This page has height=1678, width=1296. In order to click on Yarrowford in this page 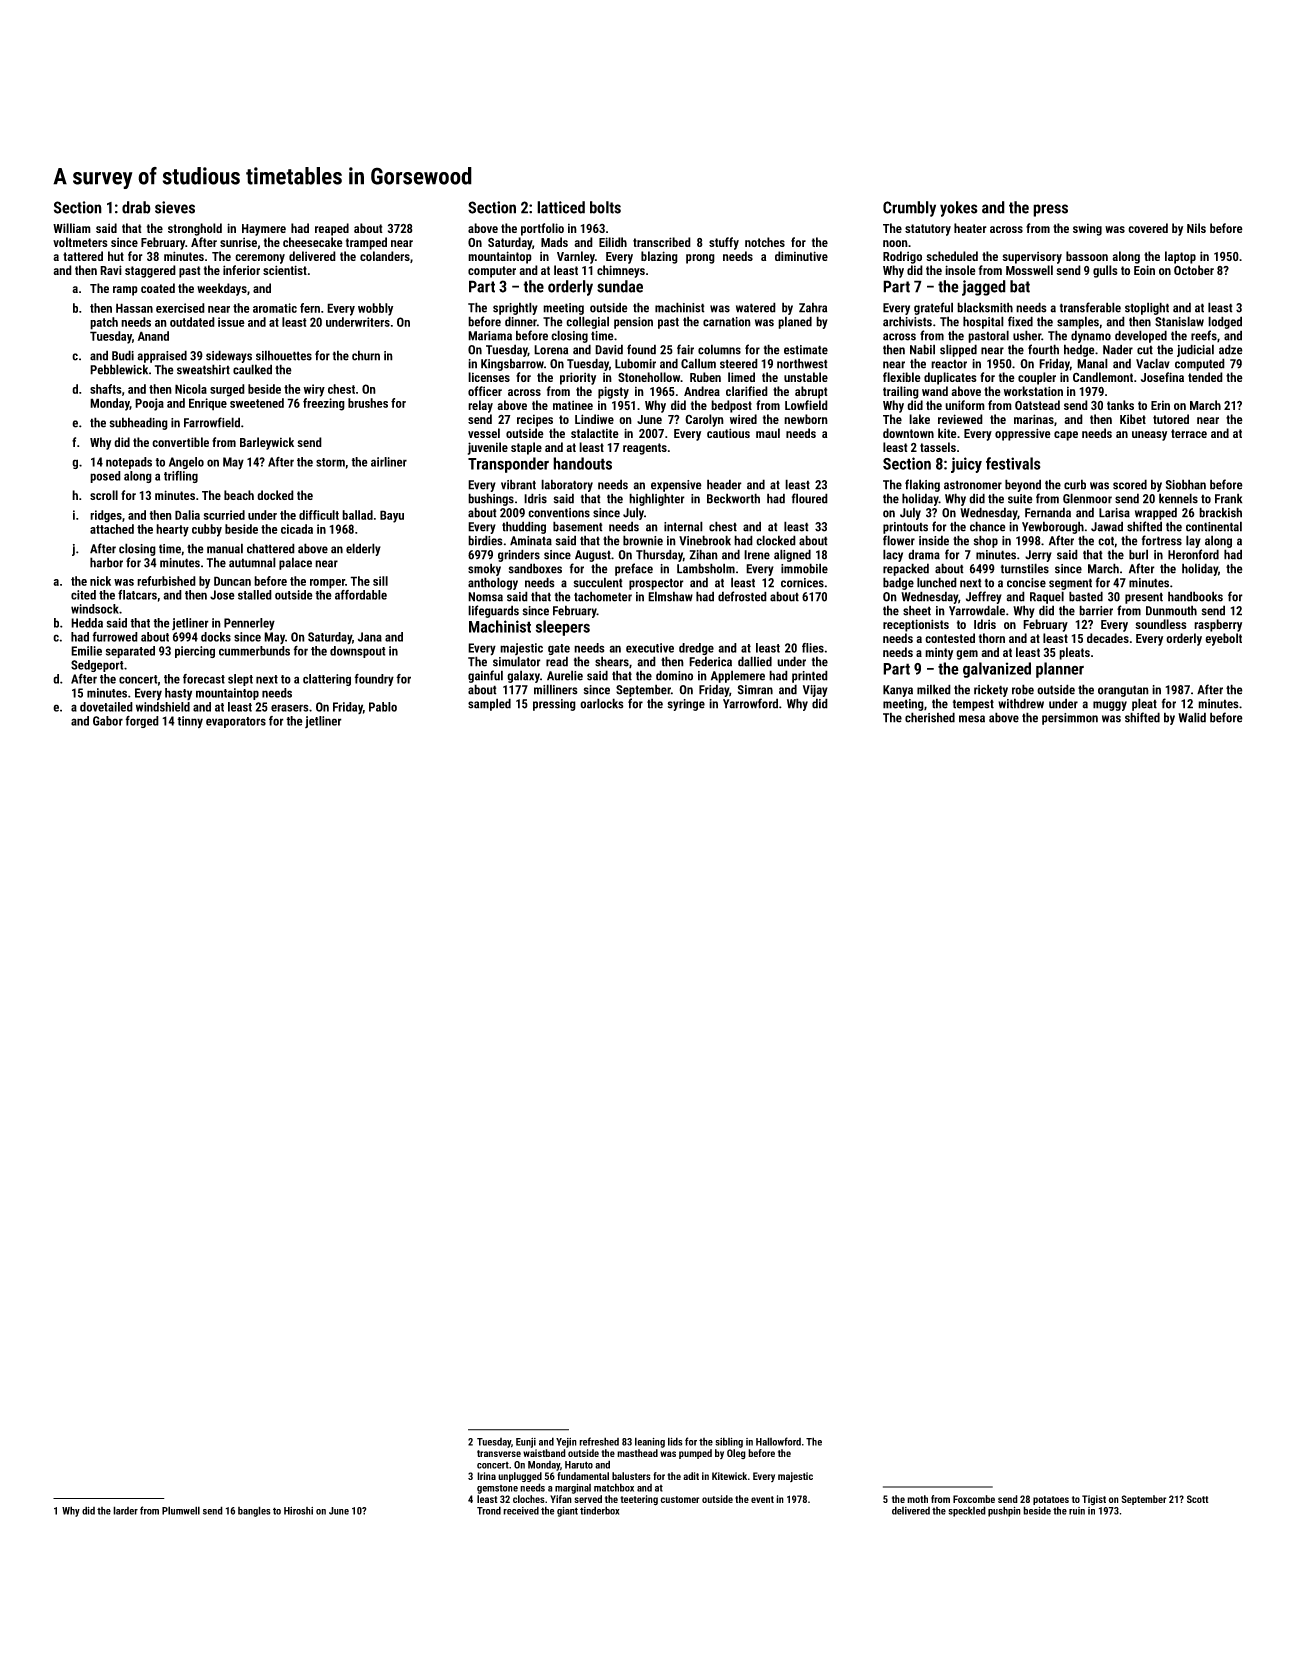, I will do `click(750, 703)`.
